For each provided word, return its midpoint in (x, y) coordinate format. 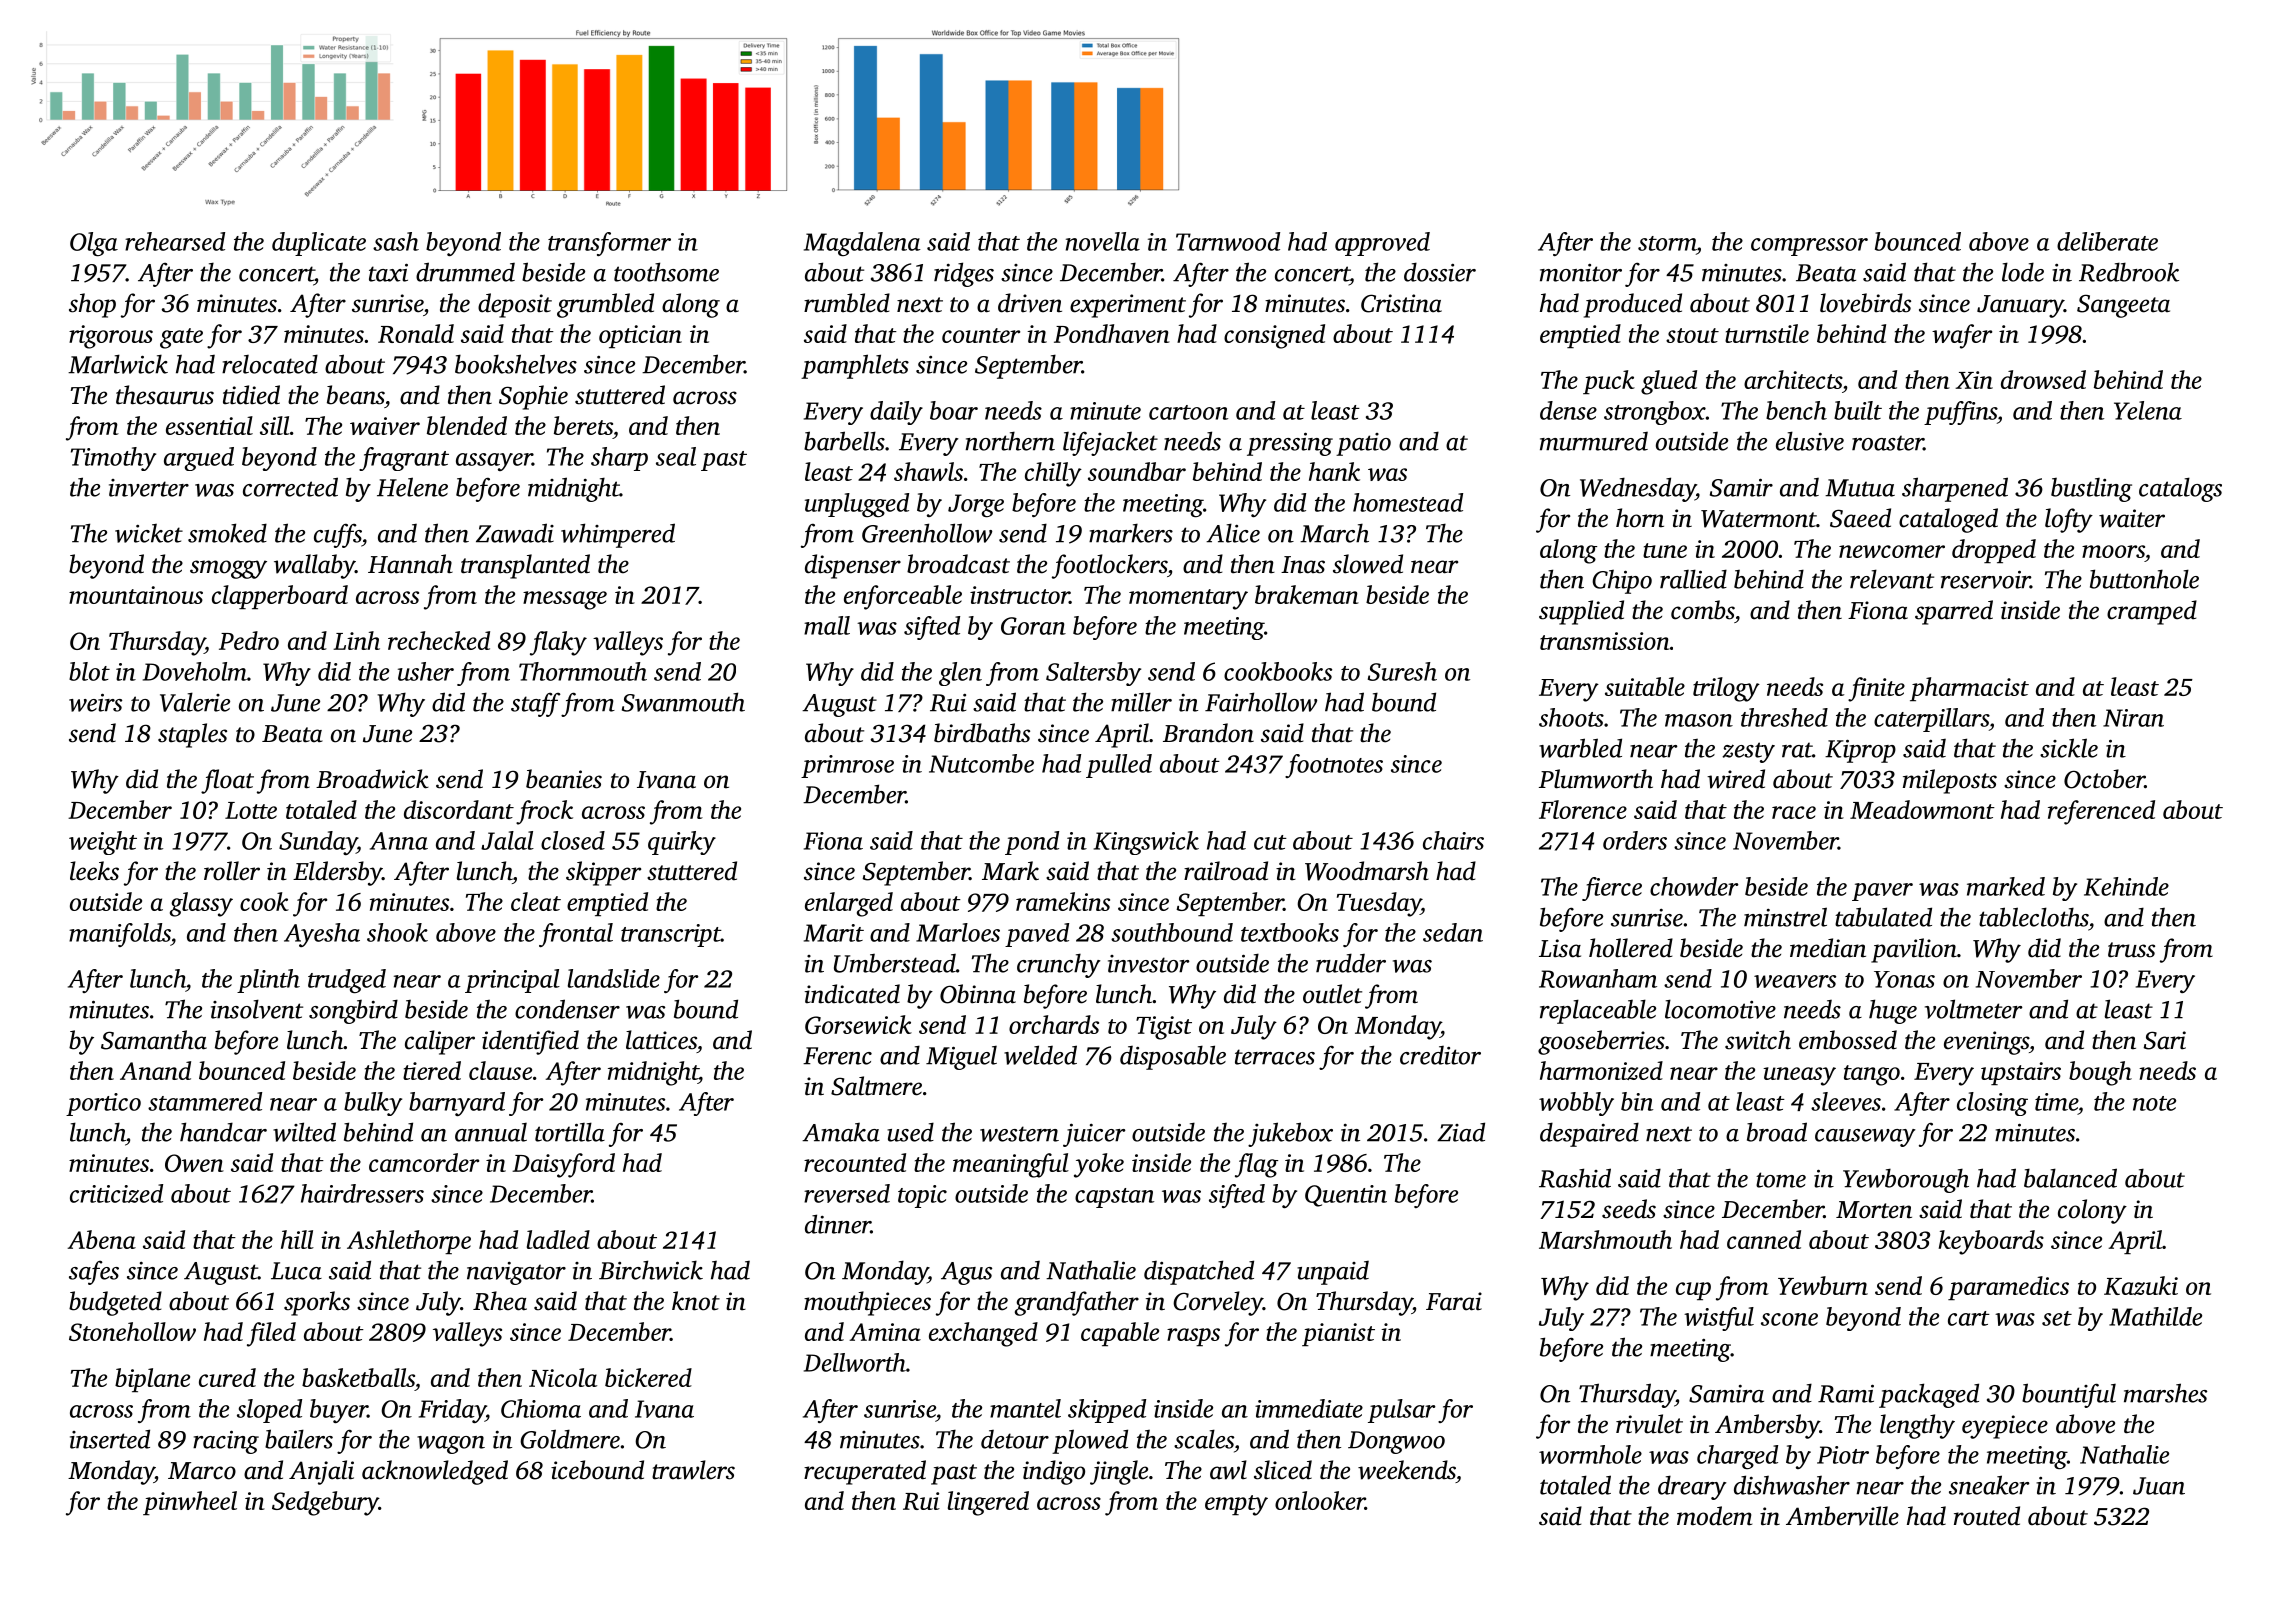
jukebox (1290, 1134)
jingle (1119, 1472)
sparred (1954, 612)
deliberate (2107, 241)
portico (103, 1104)
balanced (2070, 1178)
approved (1382, 244)
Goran (1033, 626)
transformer (609, 244)
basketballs (358, 1377)
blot (89, 671)
